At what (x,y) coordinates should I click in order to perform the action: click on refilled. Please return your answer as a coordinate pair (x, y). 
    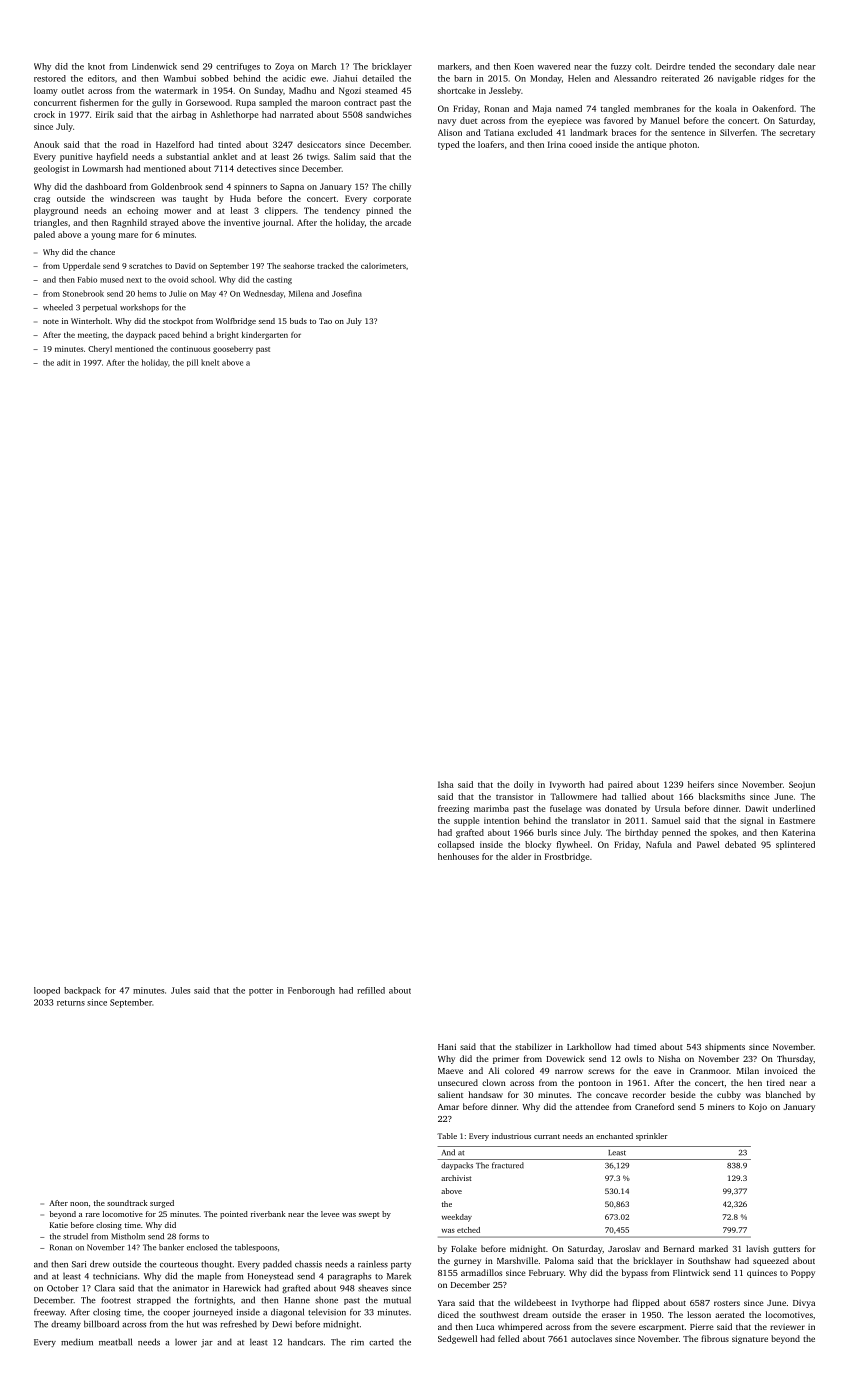
    Looking at the image, I should click on (371, 990).
